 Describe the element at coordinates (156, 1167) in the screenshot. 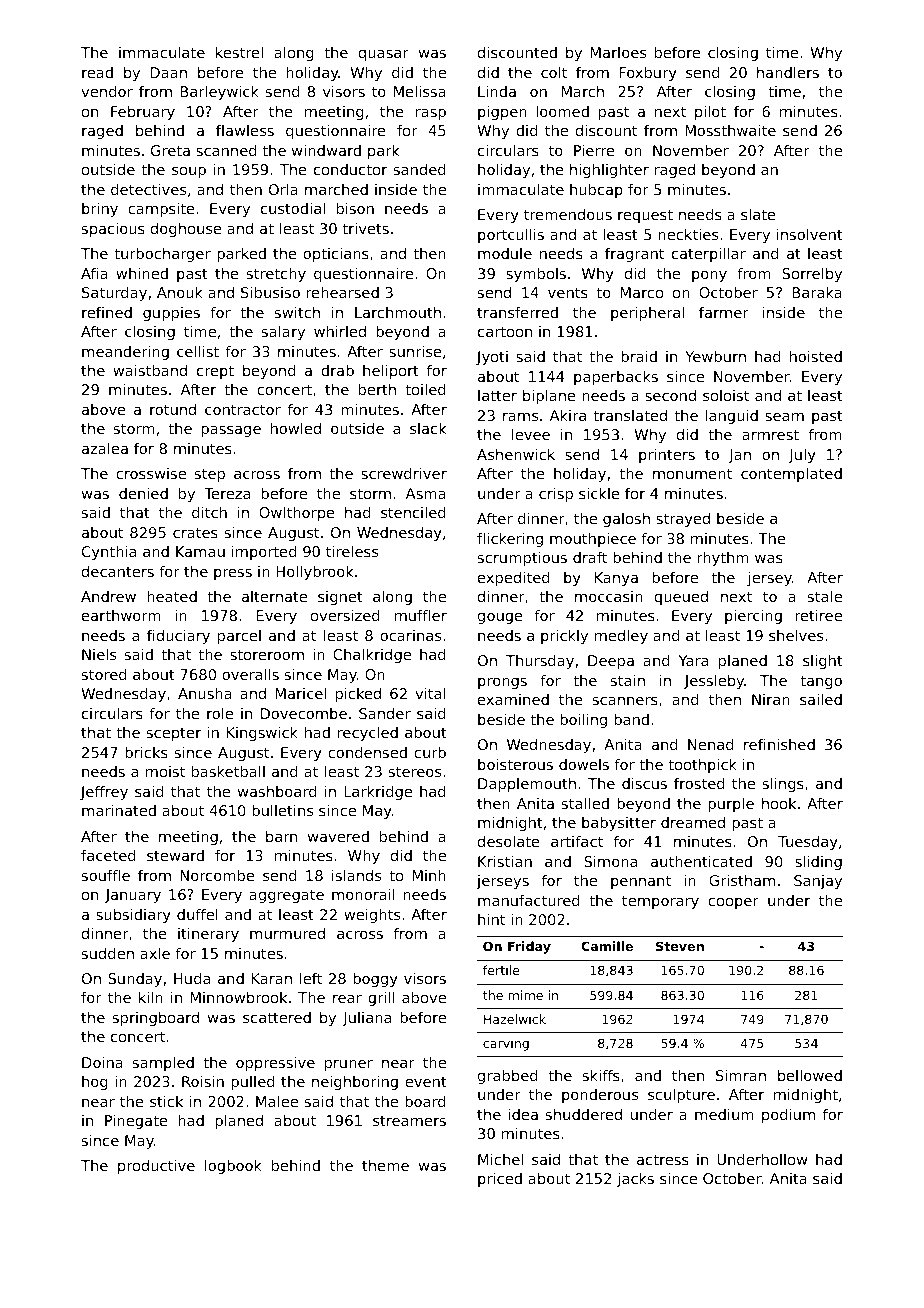

I see `productive` at that location.
